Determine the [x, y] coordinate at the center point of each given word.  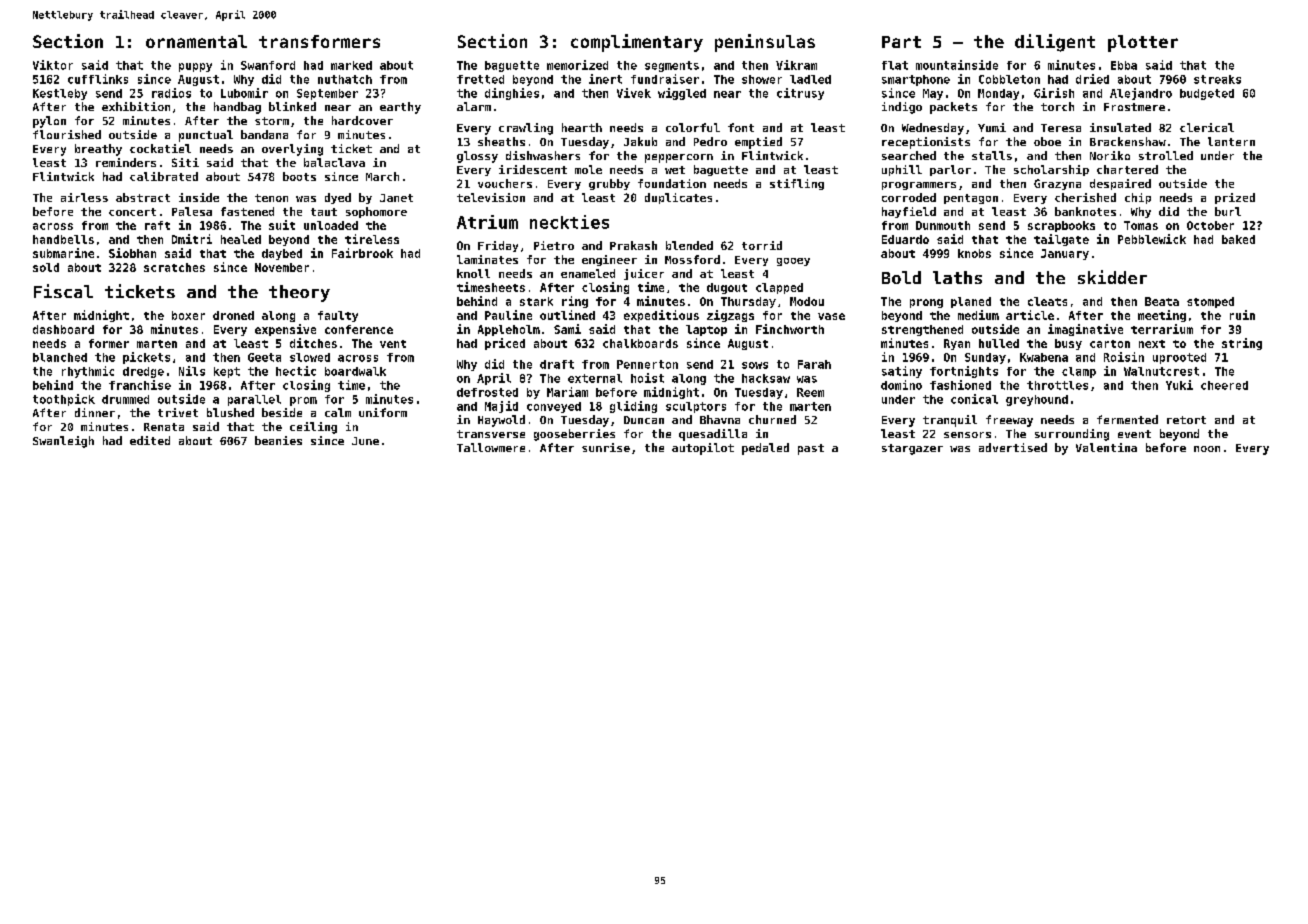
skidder [1112, 277]
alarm [474, 106]
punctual [206, 136]
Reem [810, 392]
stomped [1210, 302]
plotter [1143, 43]
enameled [588, 273]
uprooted [1179, 358]
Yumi [992, 127]
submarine [63, 253]
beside [282, 412]
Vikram [796, 65]
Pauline [508, 315]
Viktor [53, 65]
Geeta [264, 357]
